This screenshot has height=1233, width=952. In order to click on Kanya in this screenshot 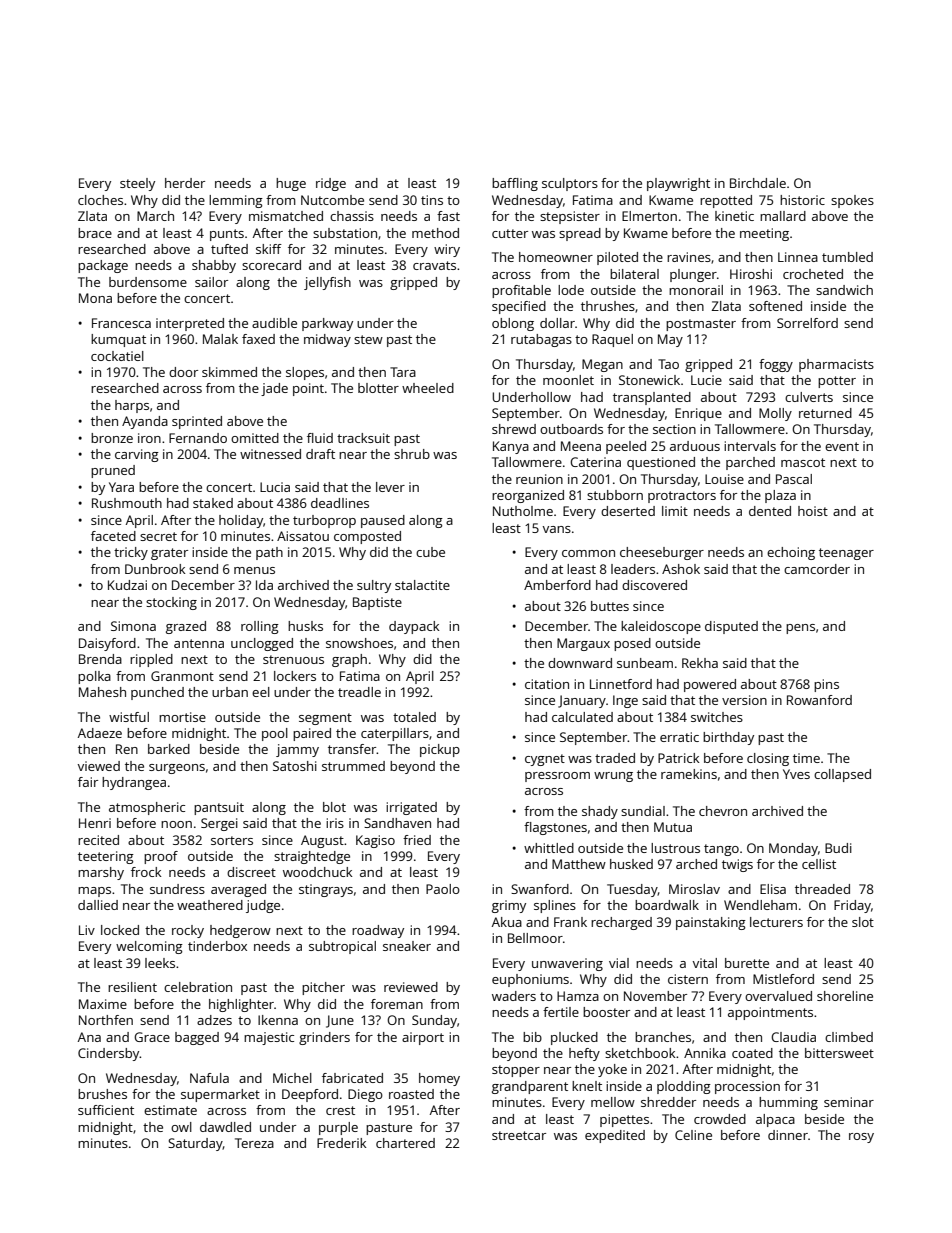, I will do `click(511, 447)`.
